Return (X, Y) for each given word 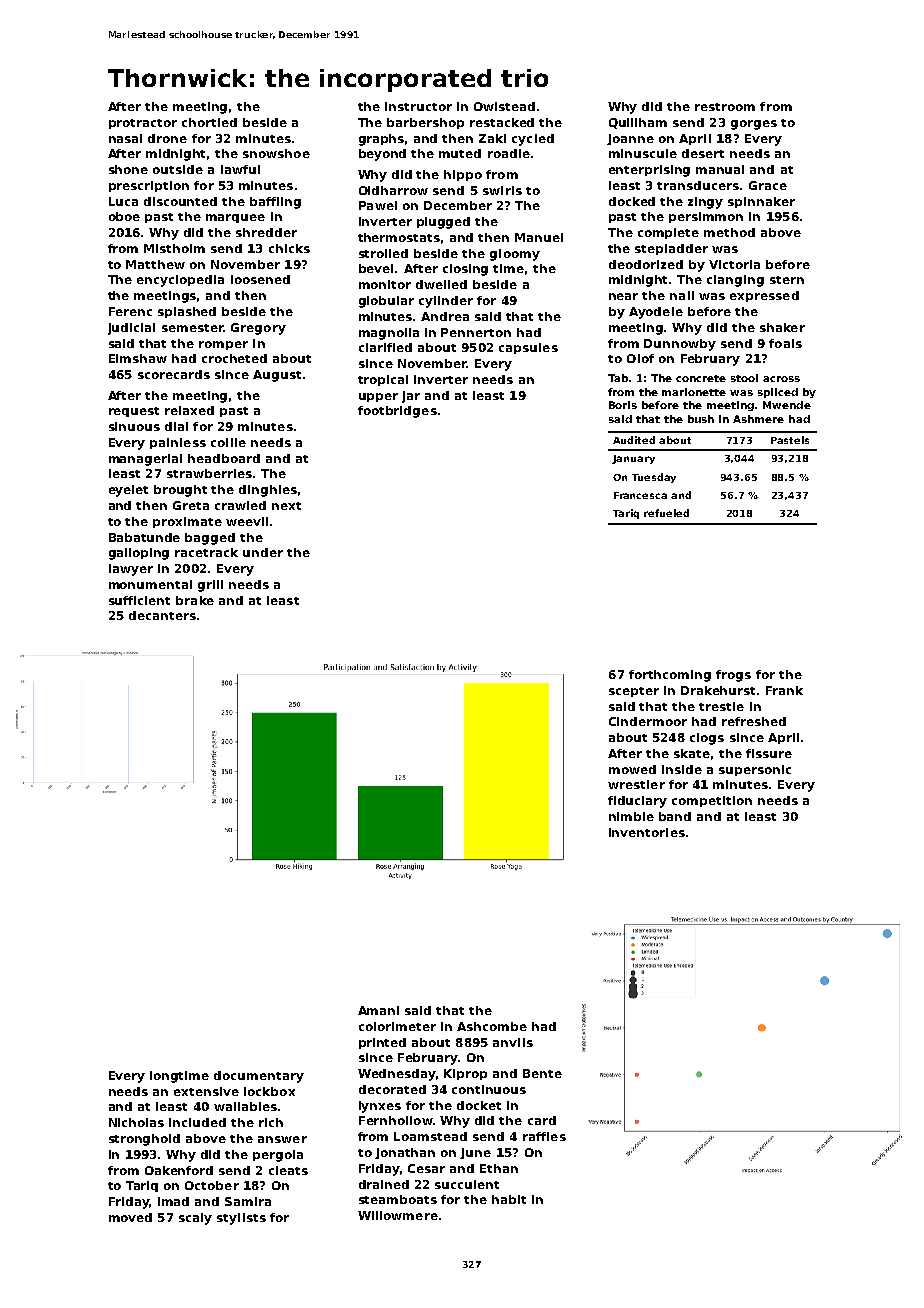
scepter (634, 692)
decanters (162, 615)
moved (130, 1217)
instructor (418, 106)
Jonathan (405, 1153)
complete (668, 233)
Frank (784, 690)
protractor (143, 124)
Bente (542, 1073)
